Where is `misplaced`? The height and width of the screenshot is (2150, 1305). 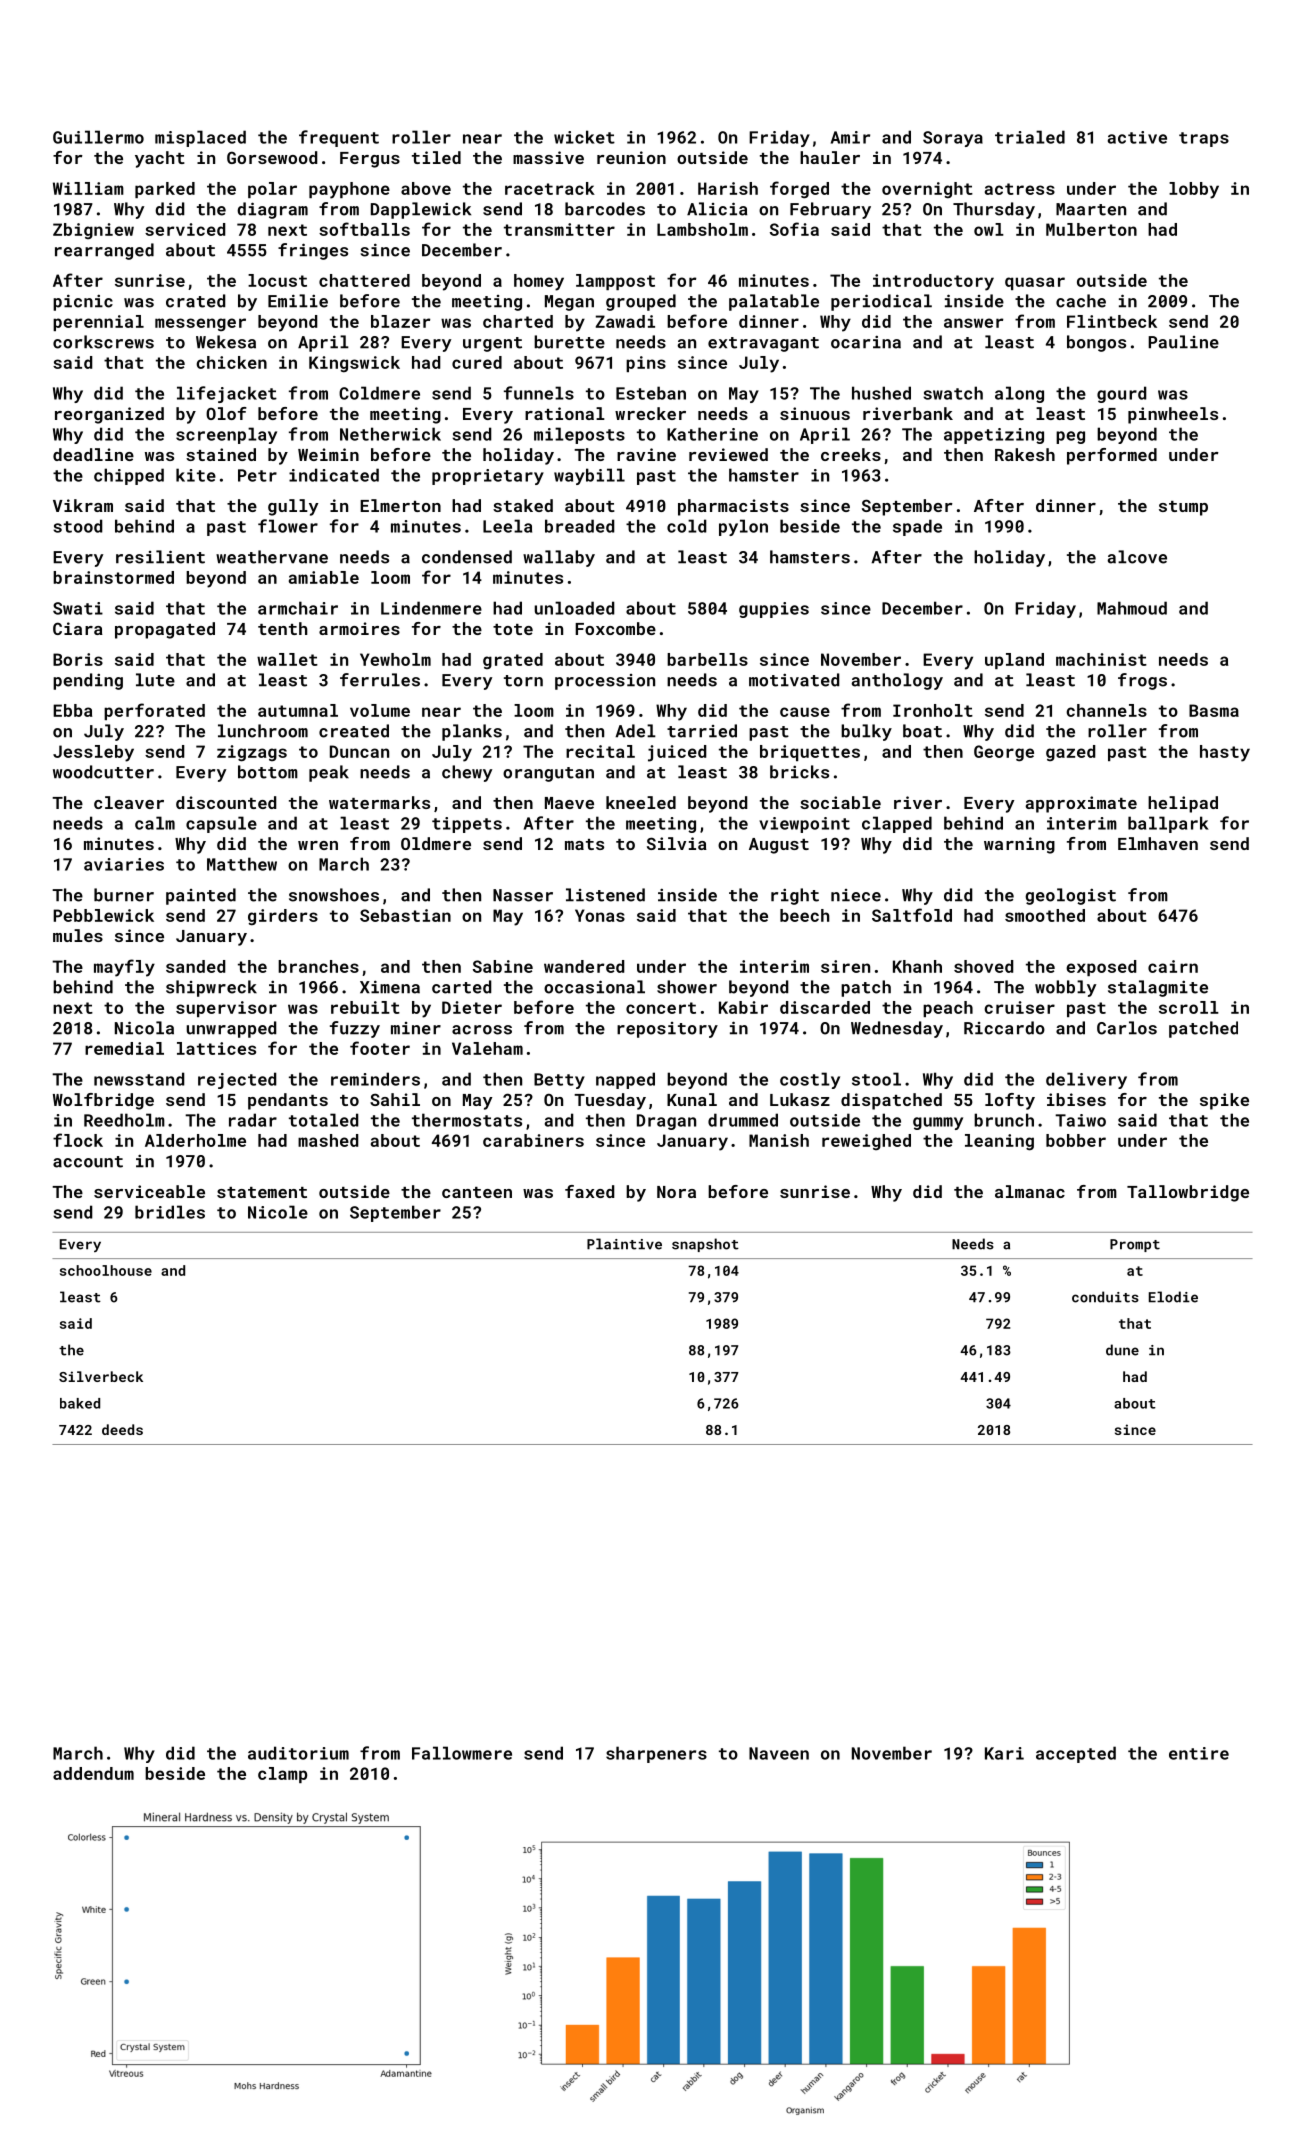
misplaced is located at coordinates (200, 138).
